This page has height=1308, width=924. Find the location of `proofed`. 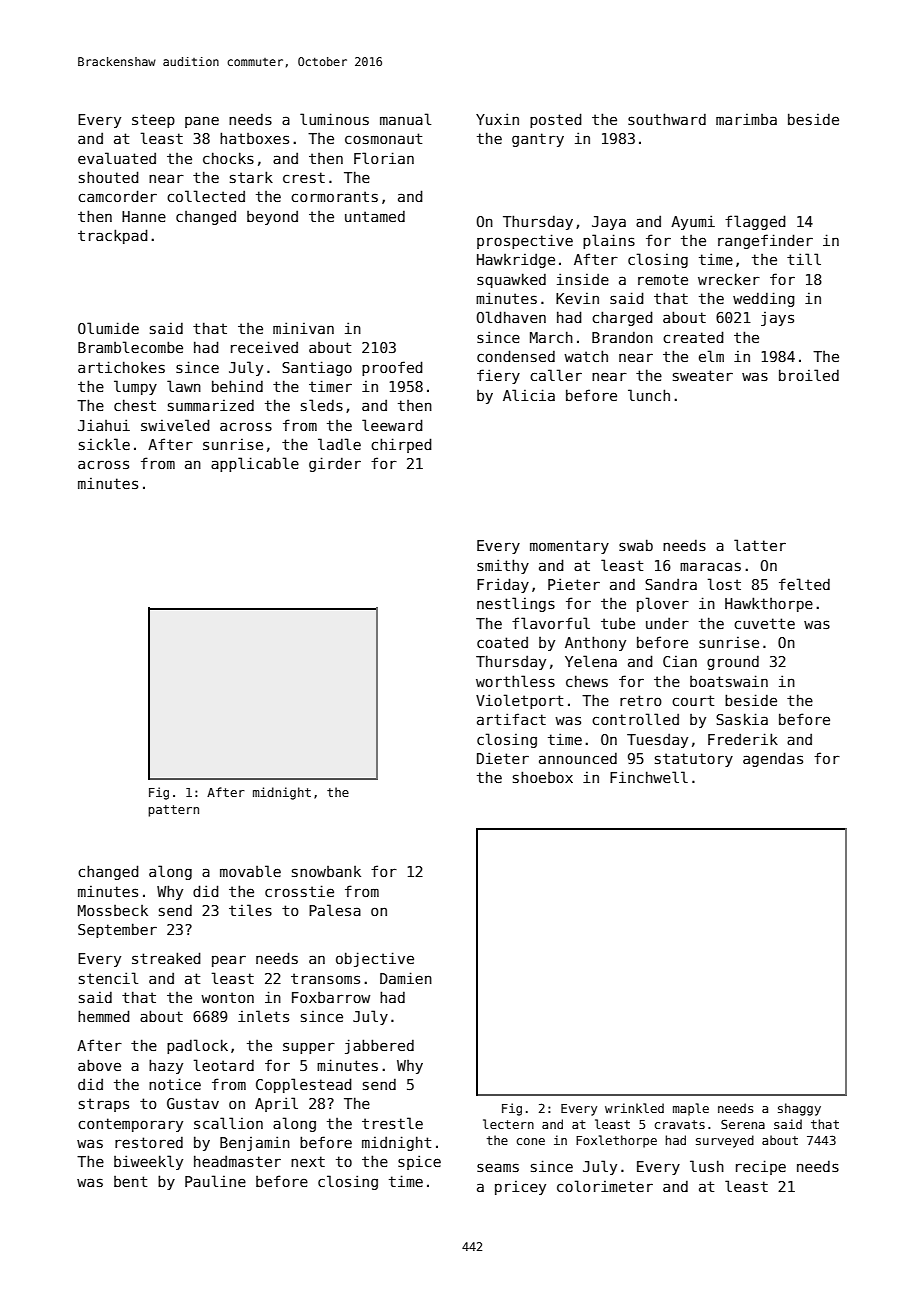

proofed is located at coordinates (392, 368).
